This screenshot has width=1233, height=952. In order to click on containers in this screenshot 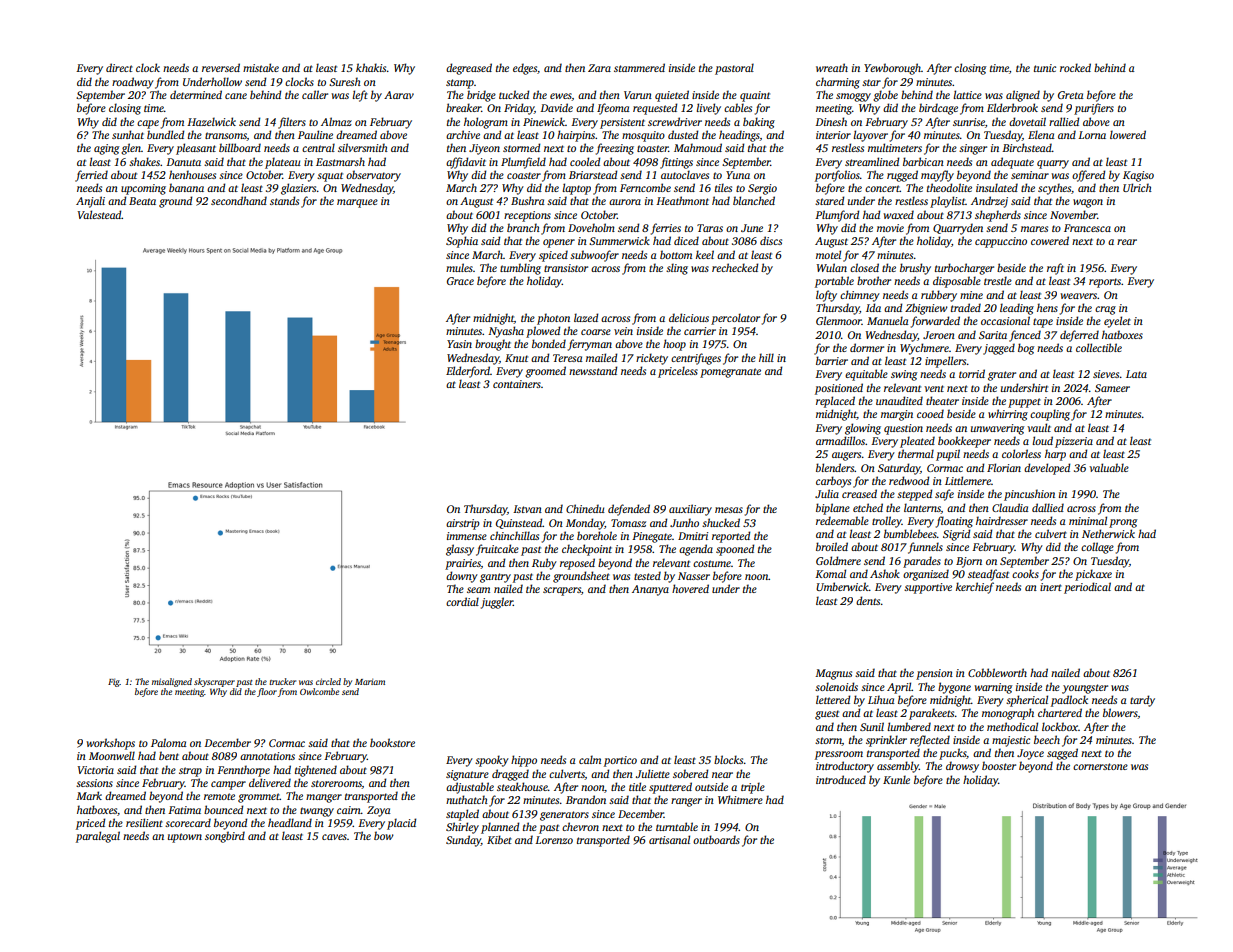, I will do `click(517, 384)`.
